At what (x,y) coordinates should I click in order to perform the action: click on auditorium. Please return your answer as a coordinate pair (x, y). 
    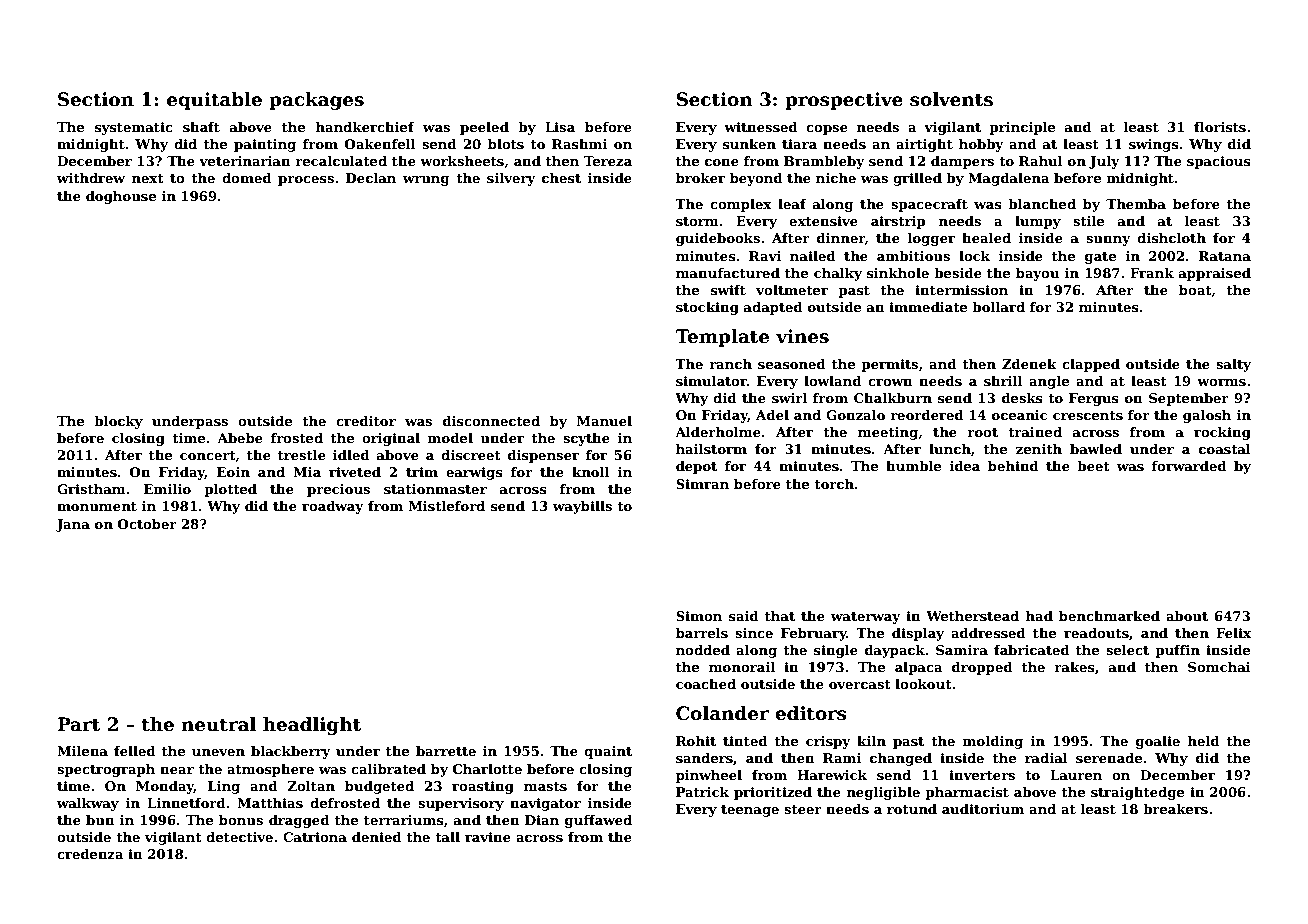
    Looking at the image, I should click on (983, 809).
